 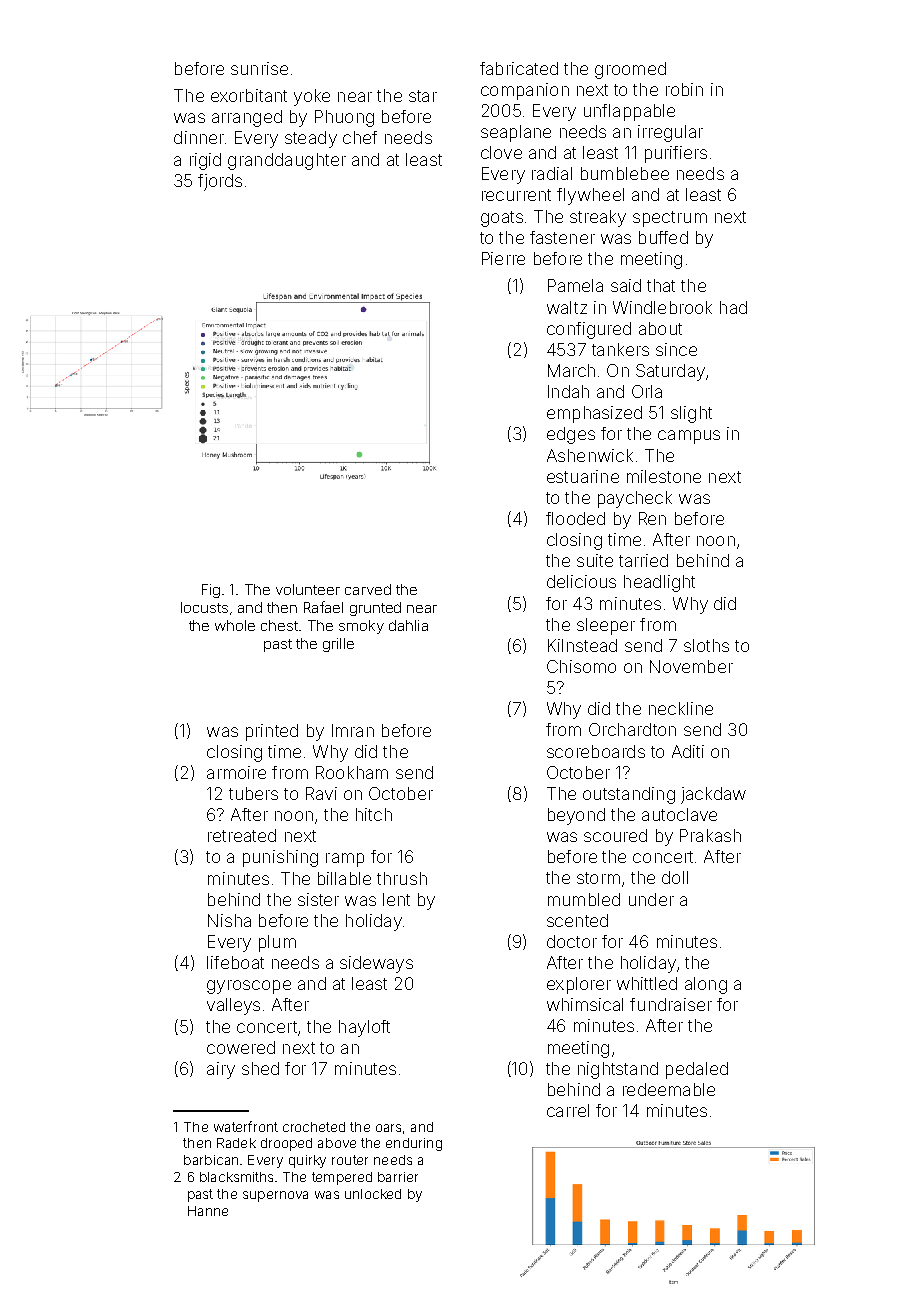 What do you see at coordinates (664, 476) in the page?
I see `milestone` at bounding box center [664, 476].
